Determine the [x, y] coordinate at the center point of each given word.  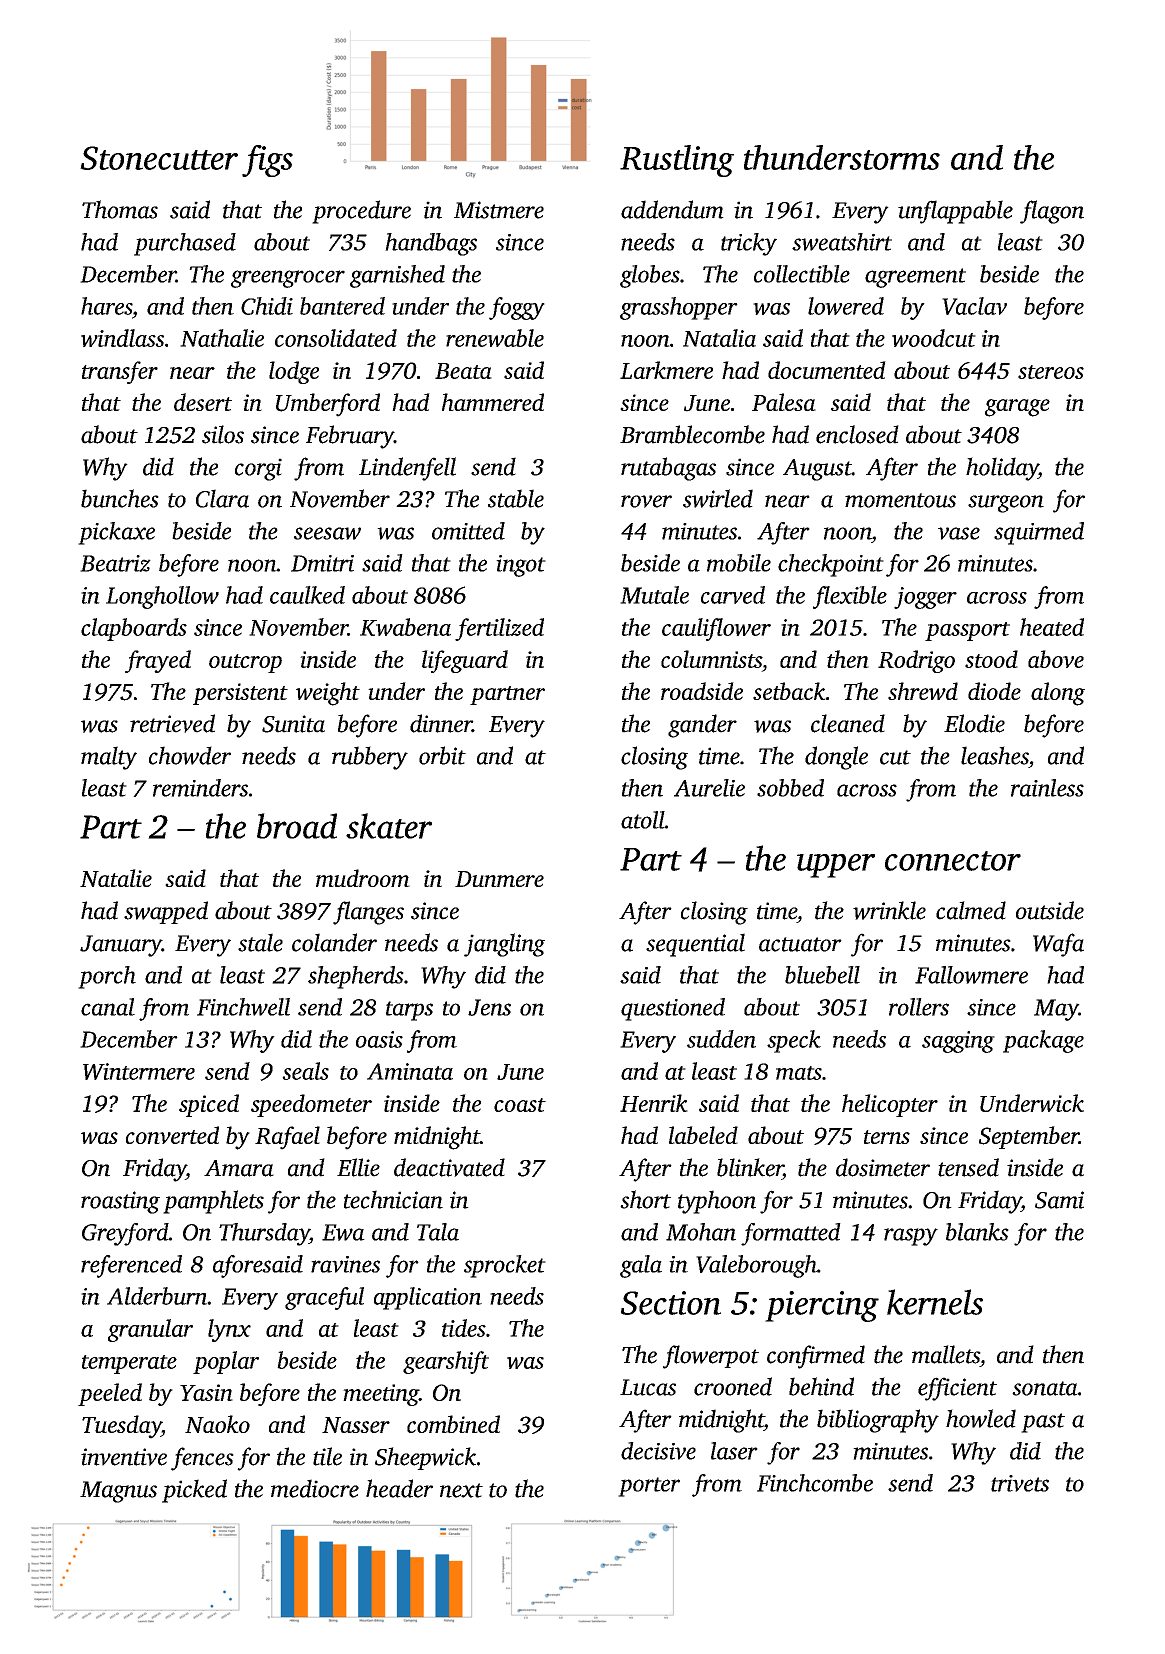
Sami [1059, 1200]
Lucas [648, 1387]
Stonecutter [159, 158]
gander [702, 726]
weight [328, 694]
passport [967, 631]
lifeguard [465, 661]
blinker [750, 1168]
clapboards [134, 629]
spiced [209, 1105]
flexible [850, 597]
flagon [1052, 212]
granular [150, 1330]
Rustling [677, 161]
